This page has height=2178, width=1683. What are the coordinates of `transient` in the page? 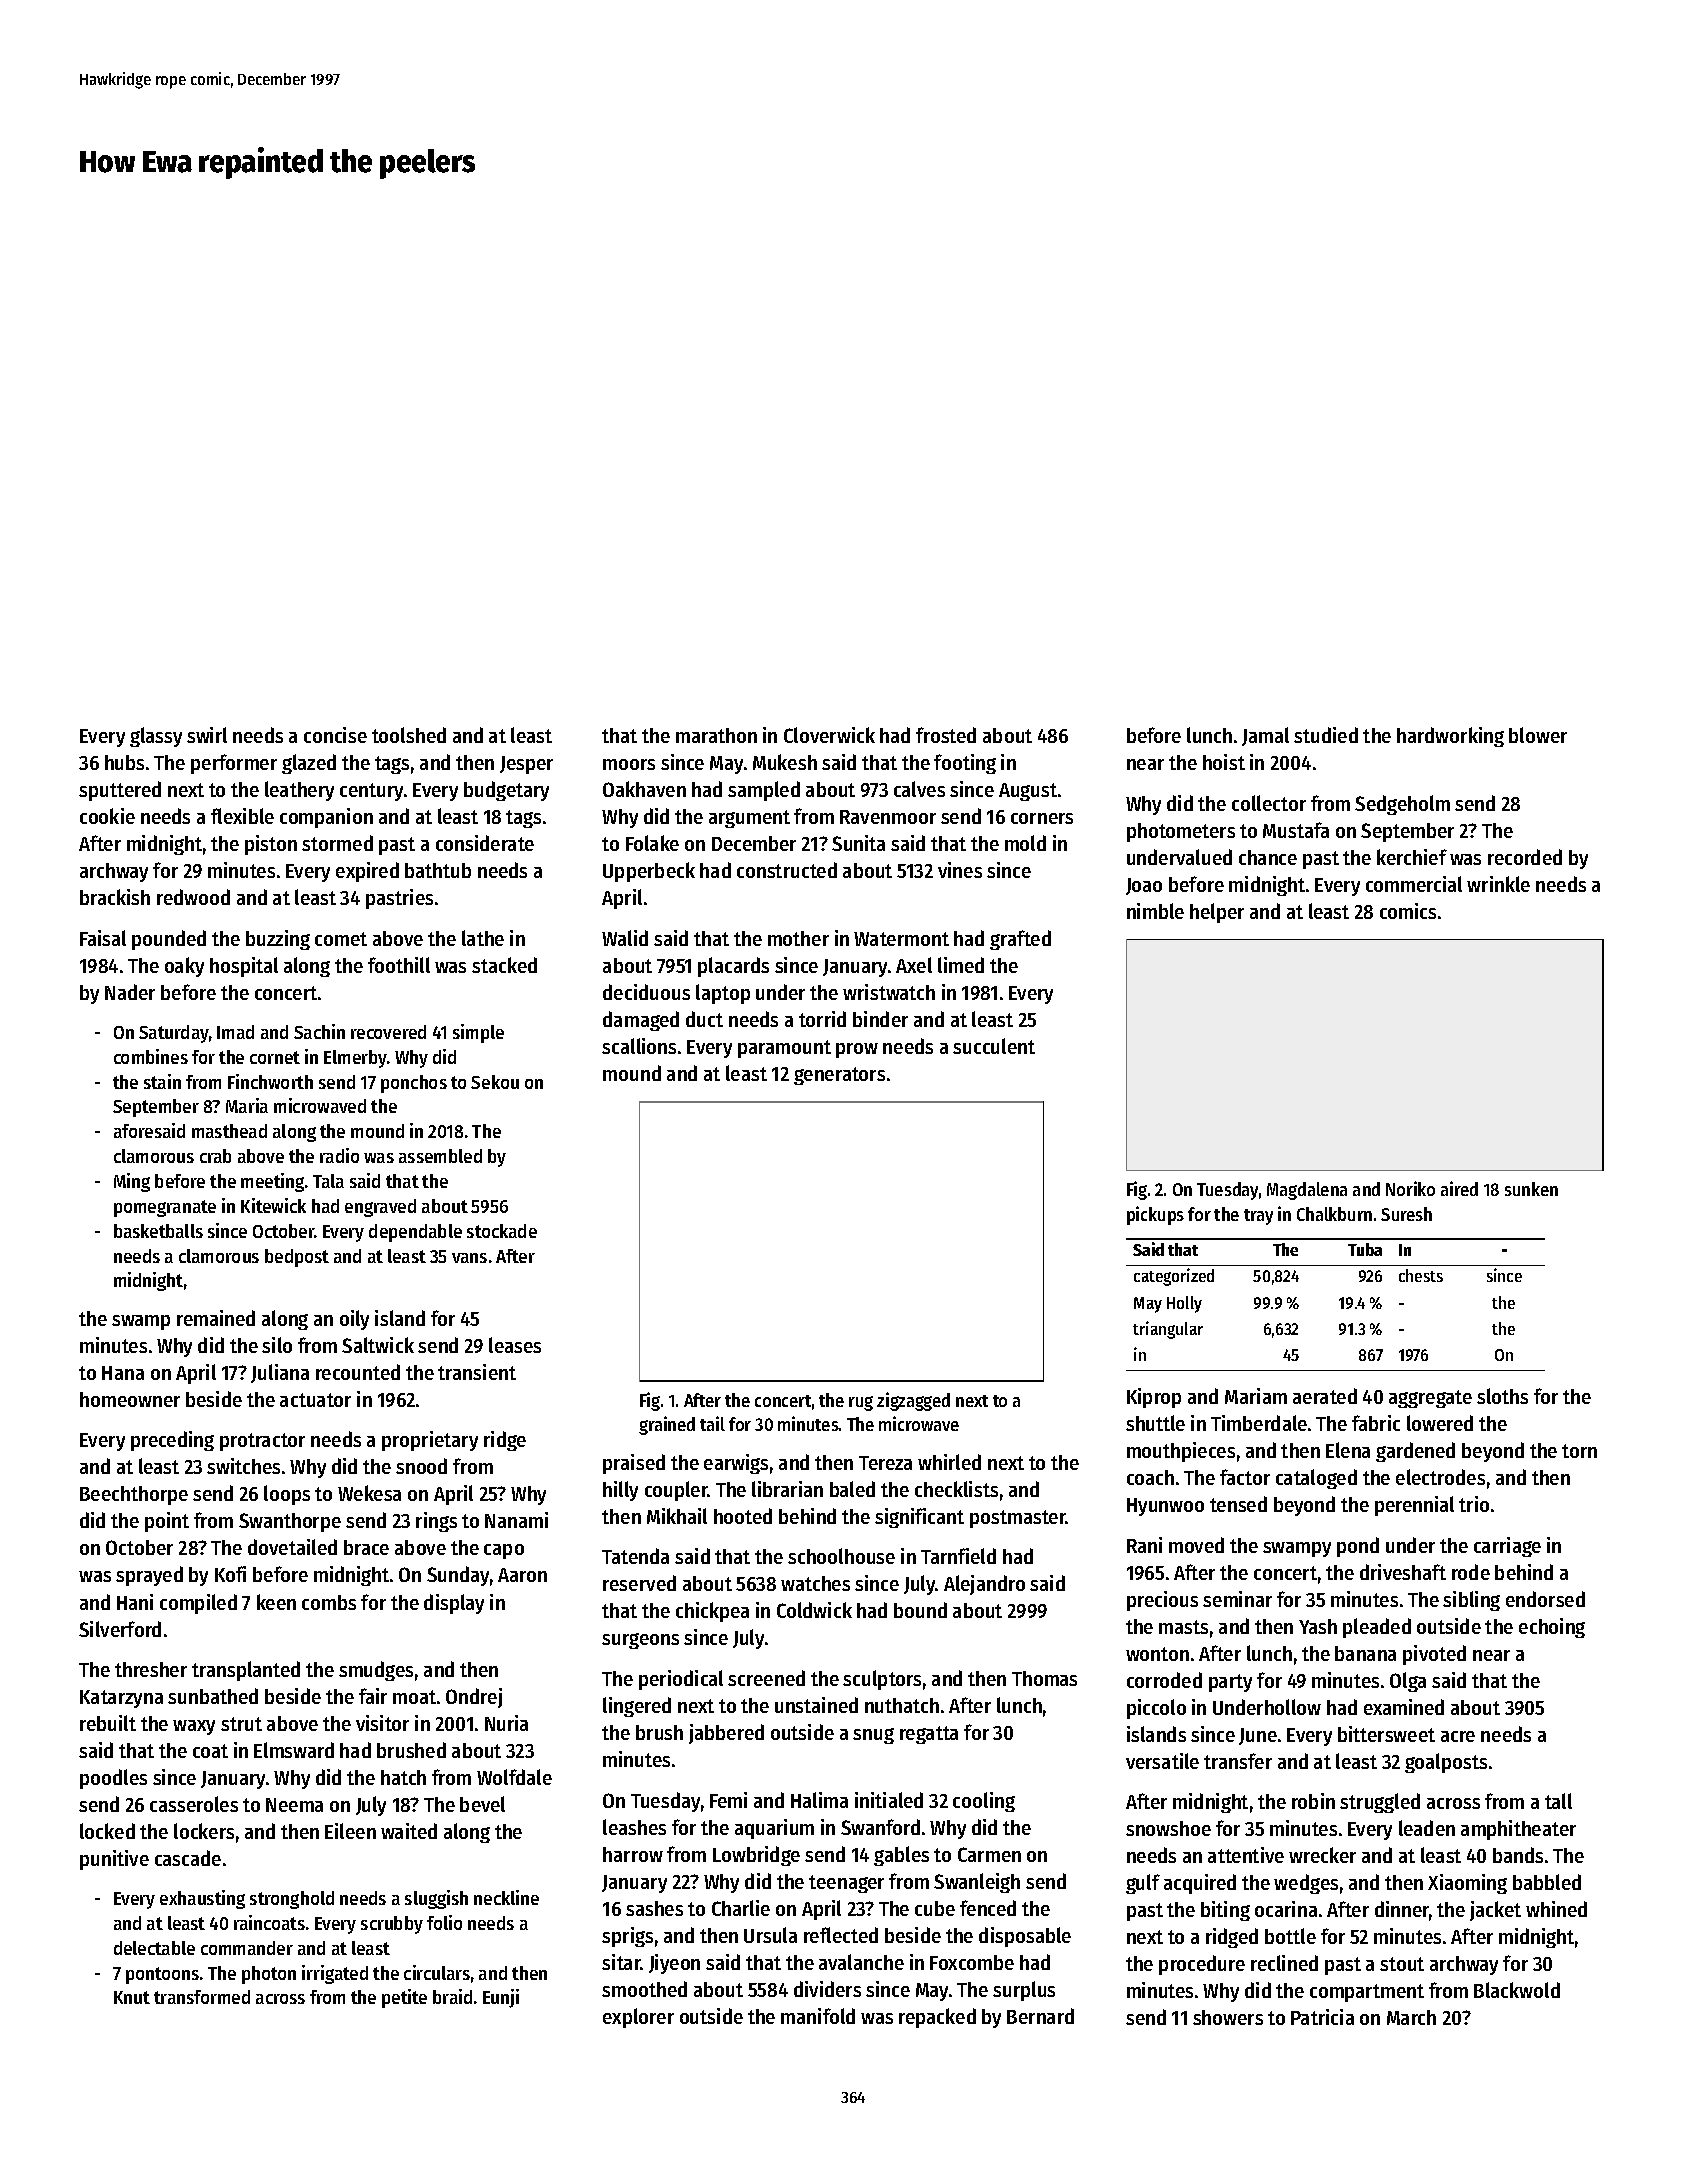 It's located at (477, 1372).
